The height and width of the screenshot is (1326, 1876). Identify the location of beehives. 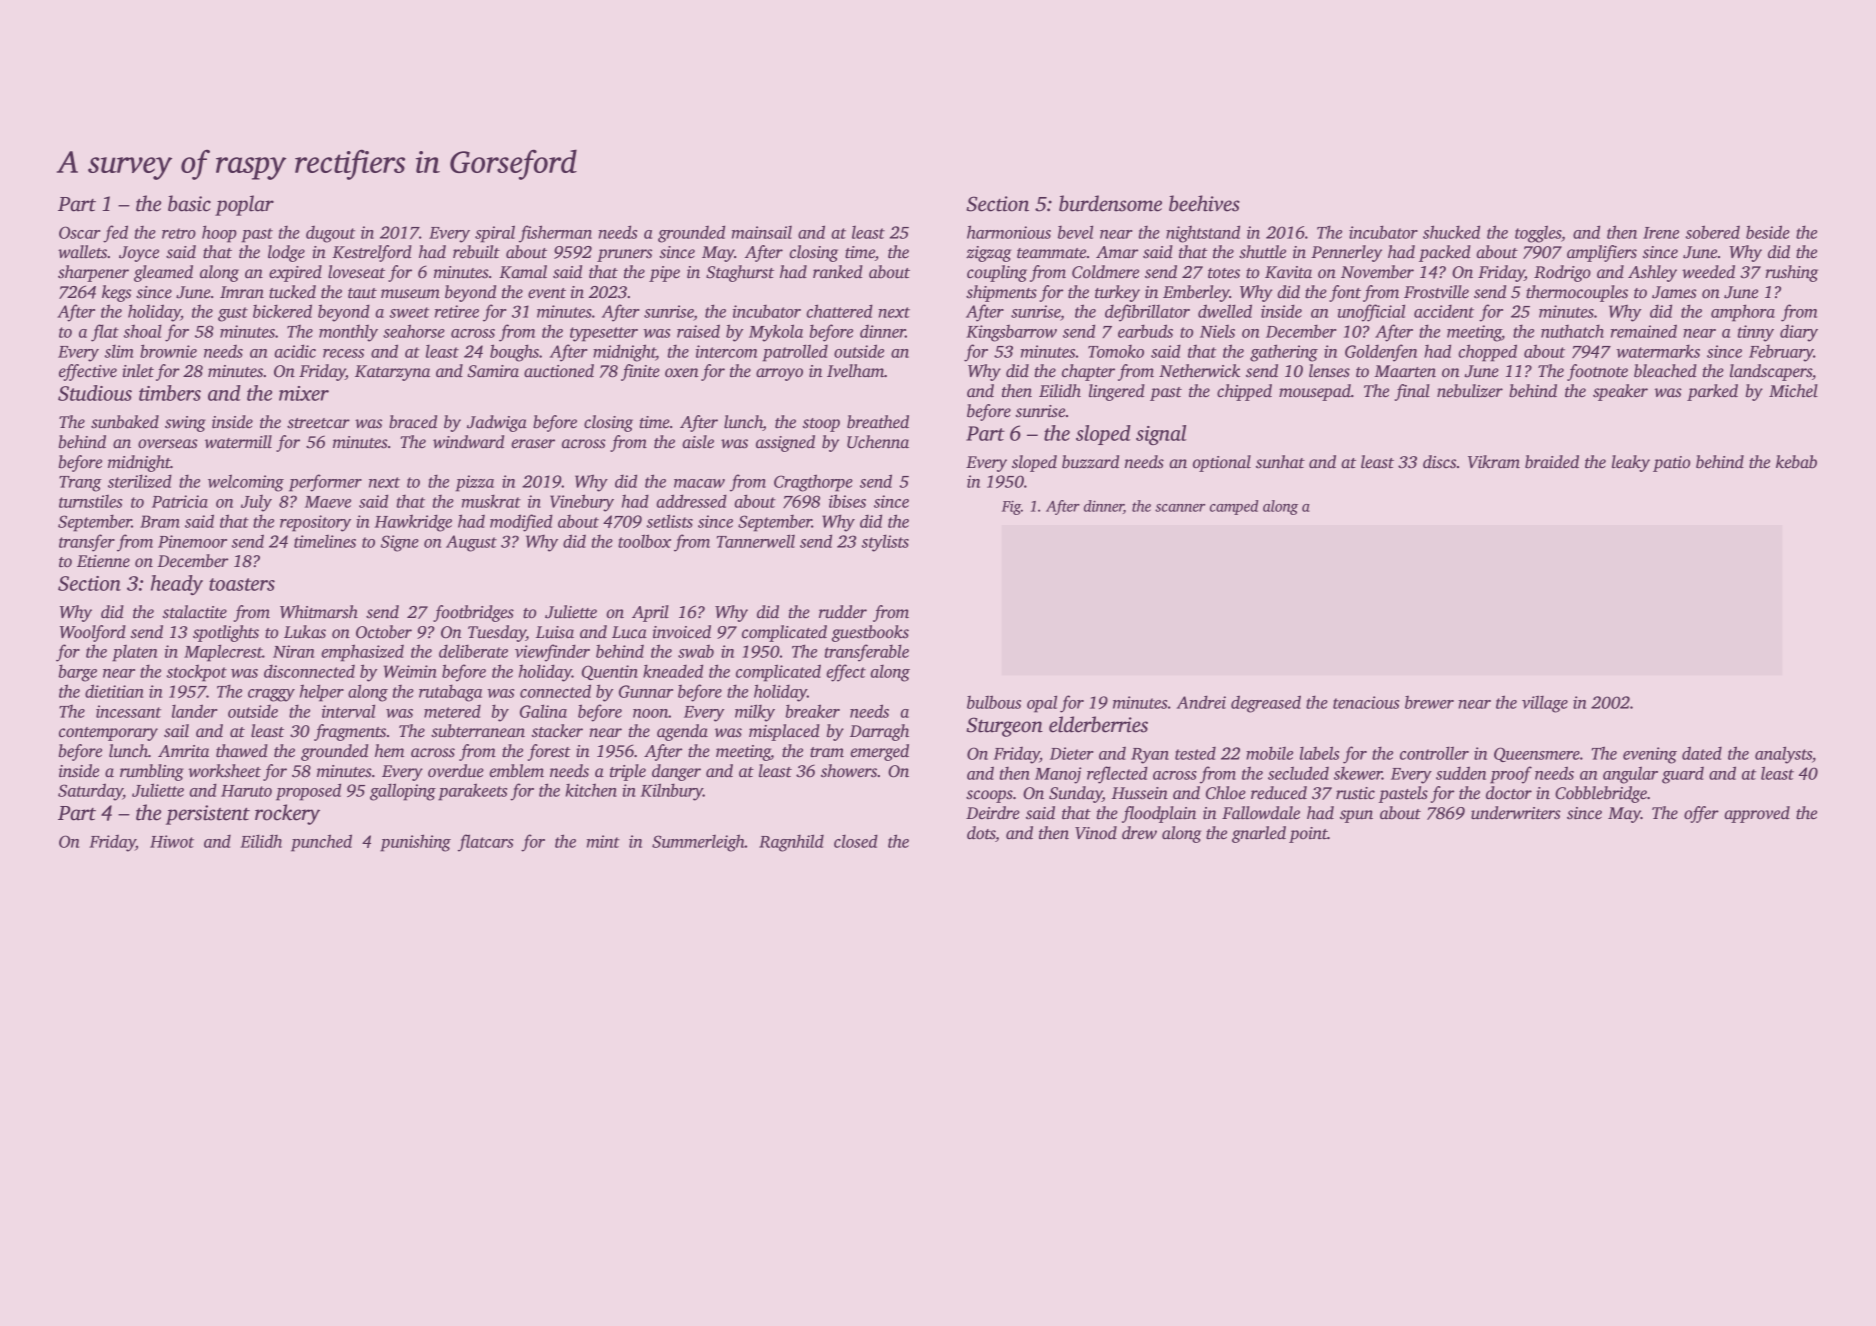
(1204, 203).
